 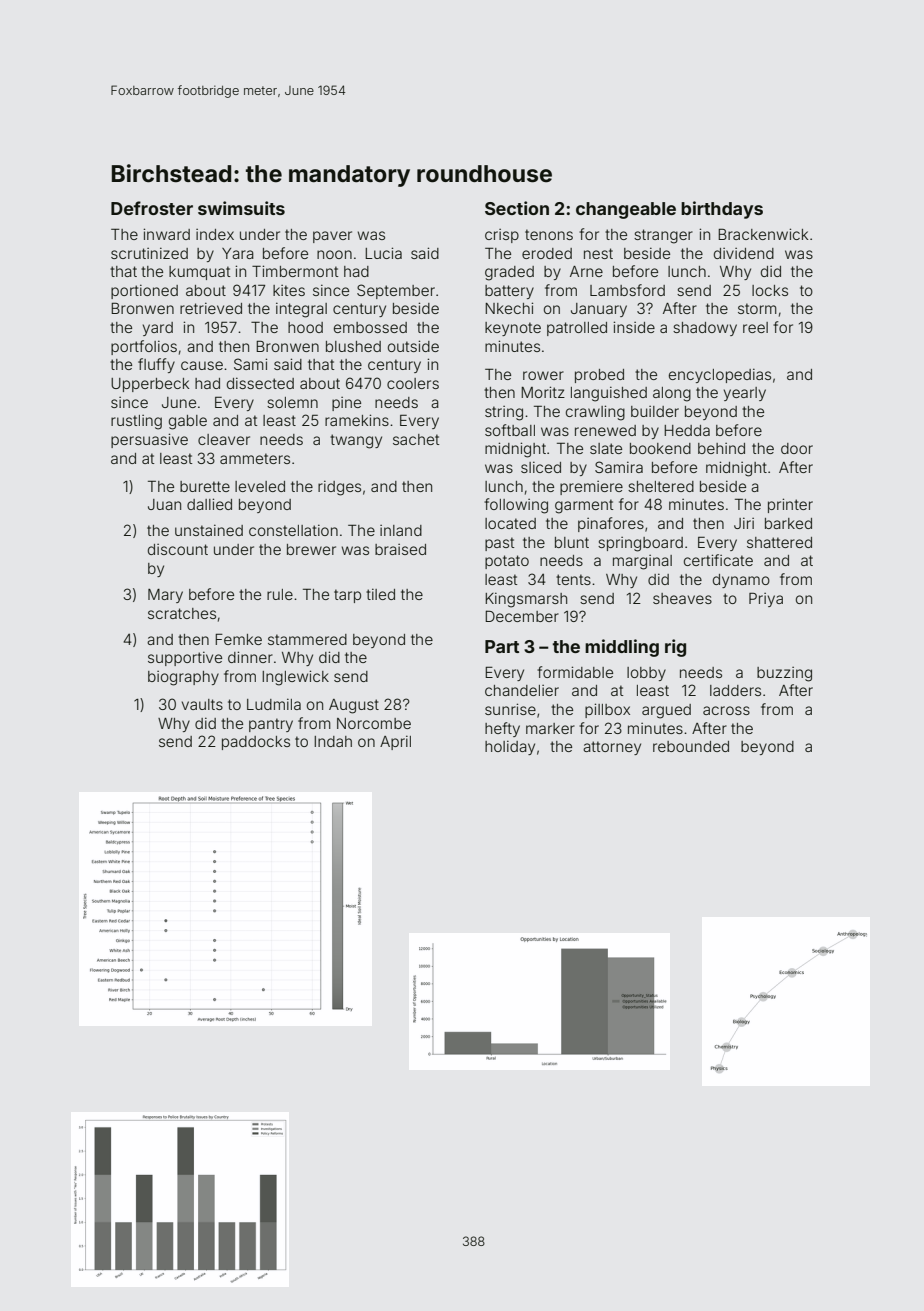 What do you see at coordinates (722, 210) in the screenshot?
I see `birthdays` at bounding box center [722, 210].
